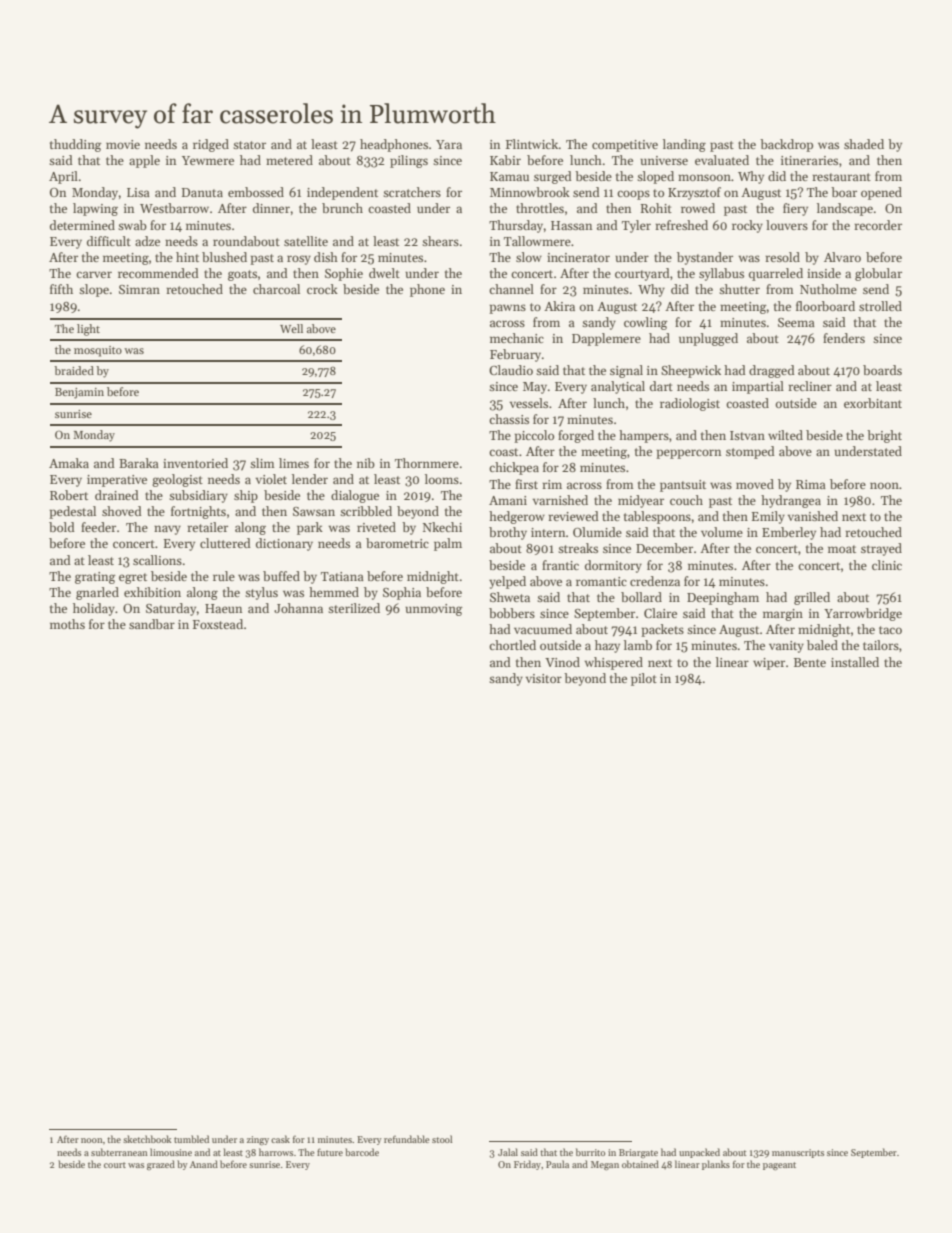 This screenshot has width=952, height=1233. What do you see at coordinates (813, 516) in the screenshot?
I see `vanished` at bounding box center [813, 516].
